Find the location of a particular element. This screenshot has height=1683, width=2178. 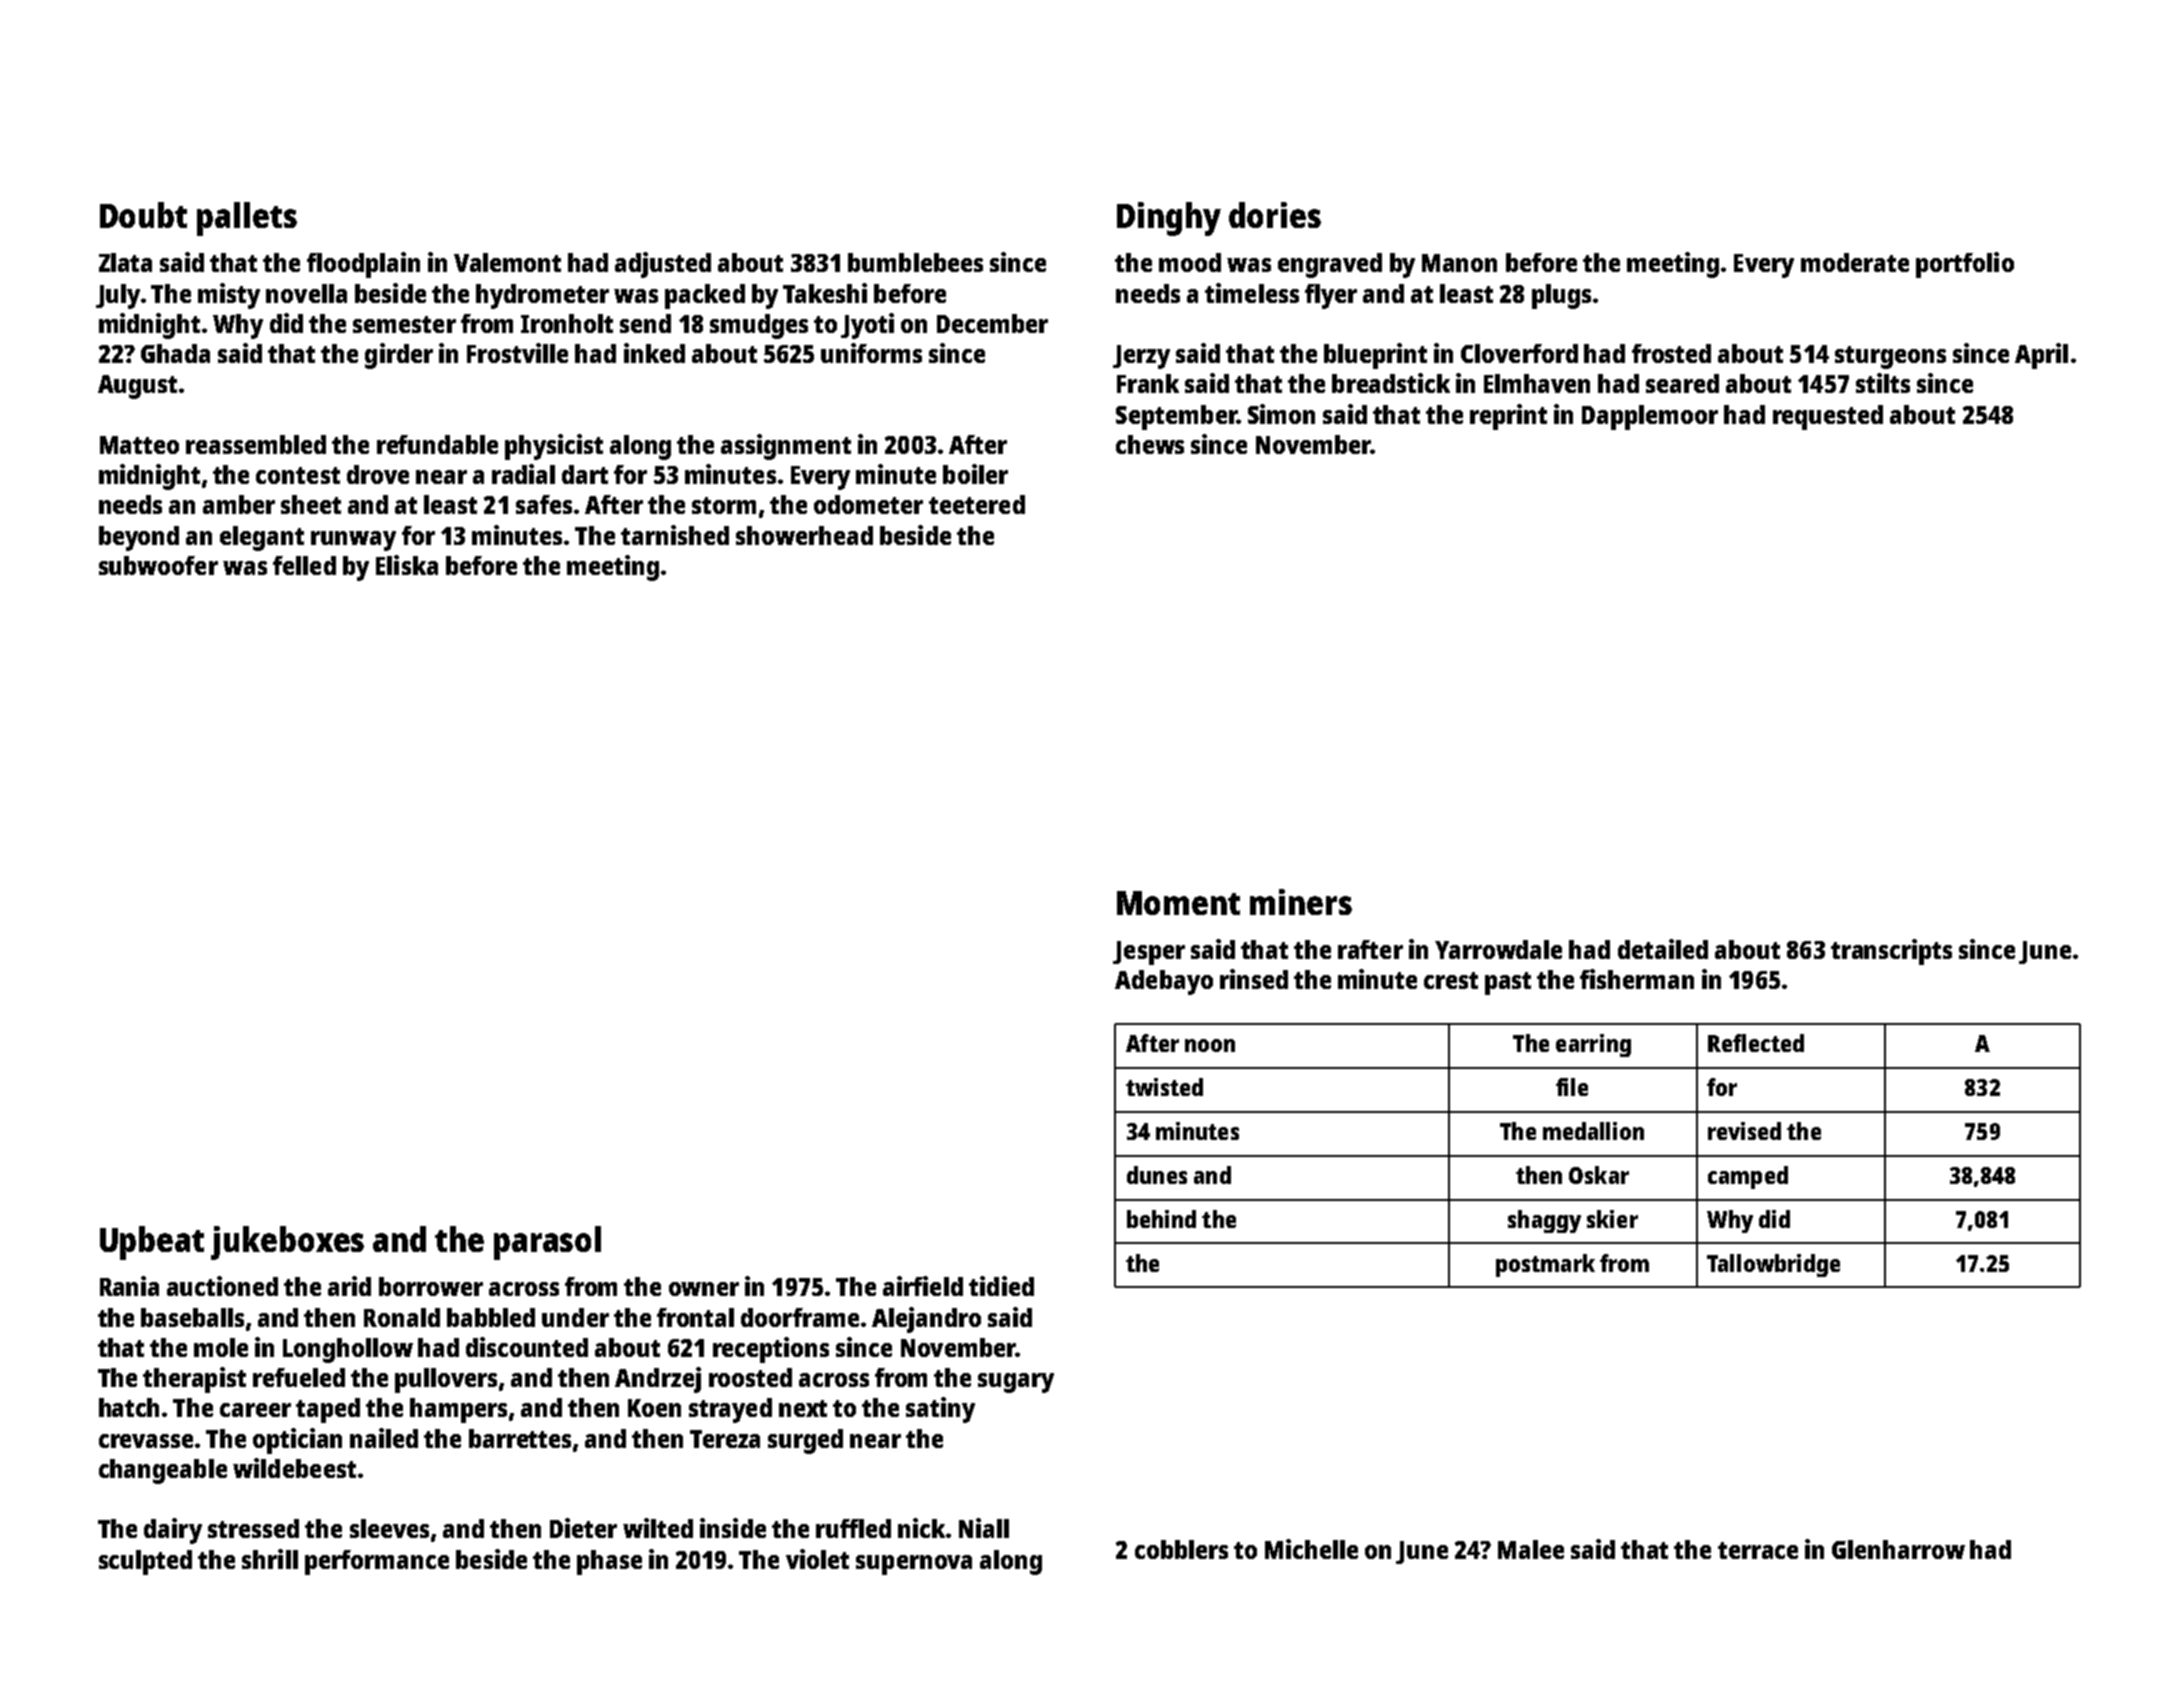

Rania is located at coordinates (129, 1286).
